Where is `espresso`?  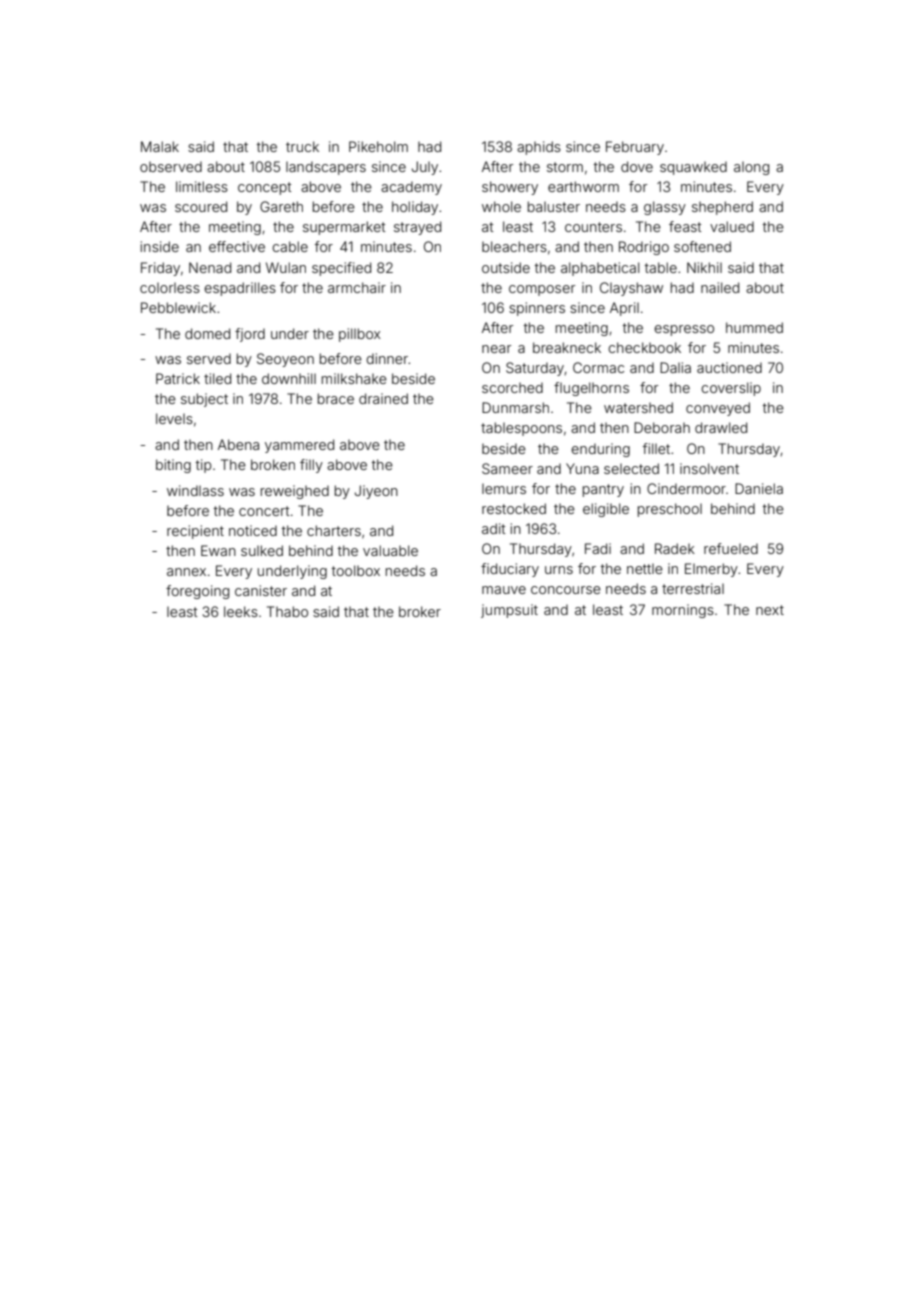 espresso is located at coordinates (684, 330).
